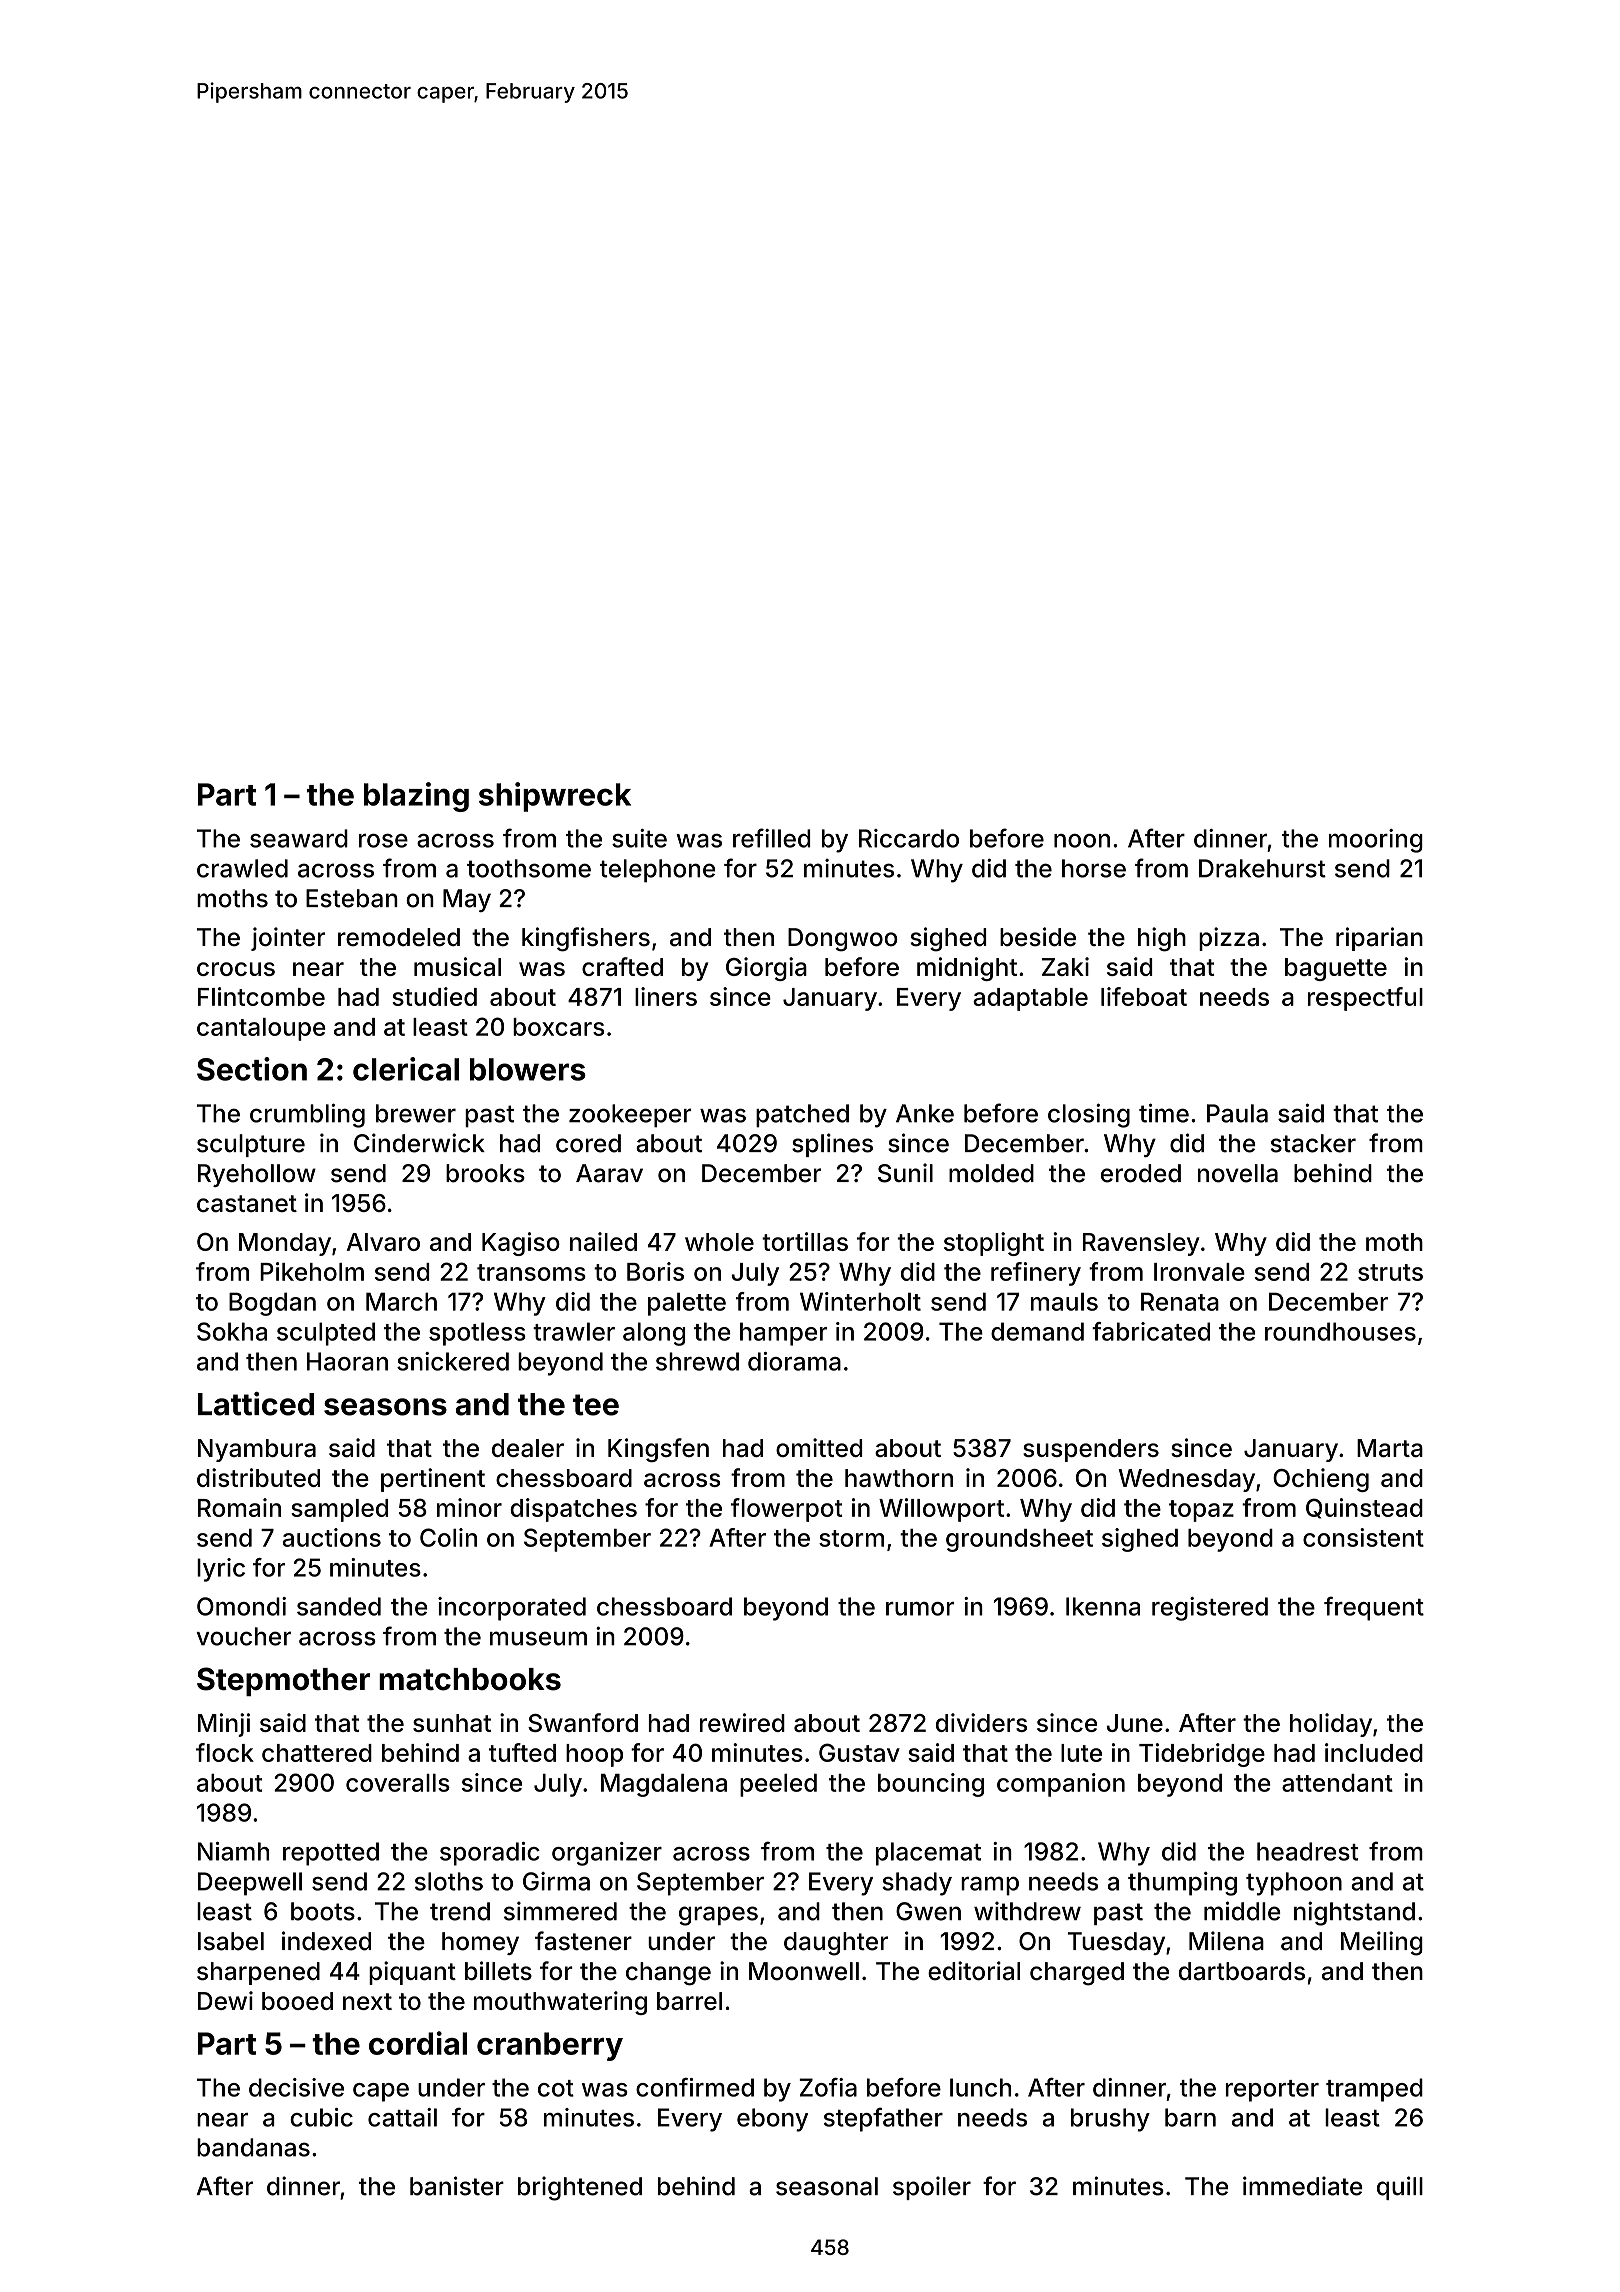 The image size is (1620, 2292). What do you see at coordinates (331, 1854) in the screenshot?
I see `repotted` at bounding box center [331, 1854].
